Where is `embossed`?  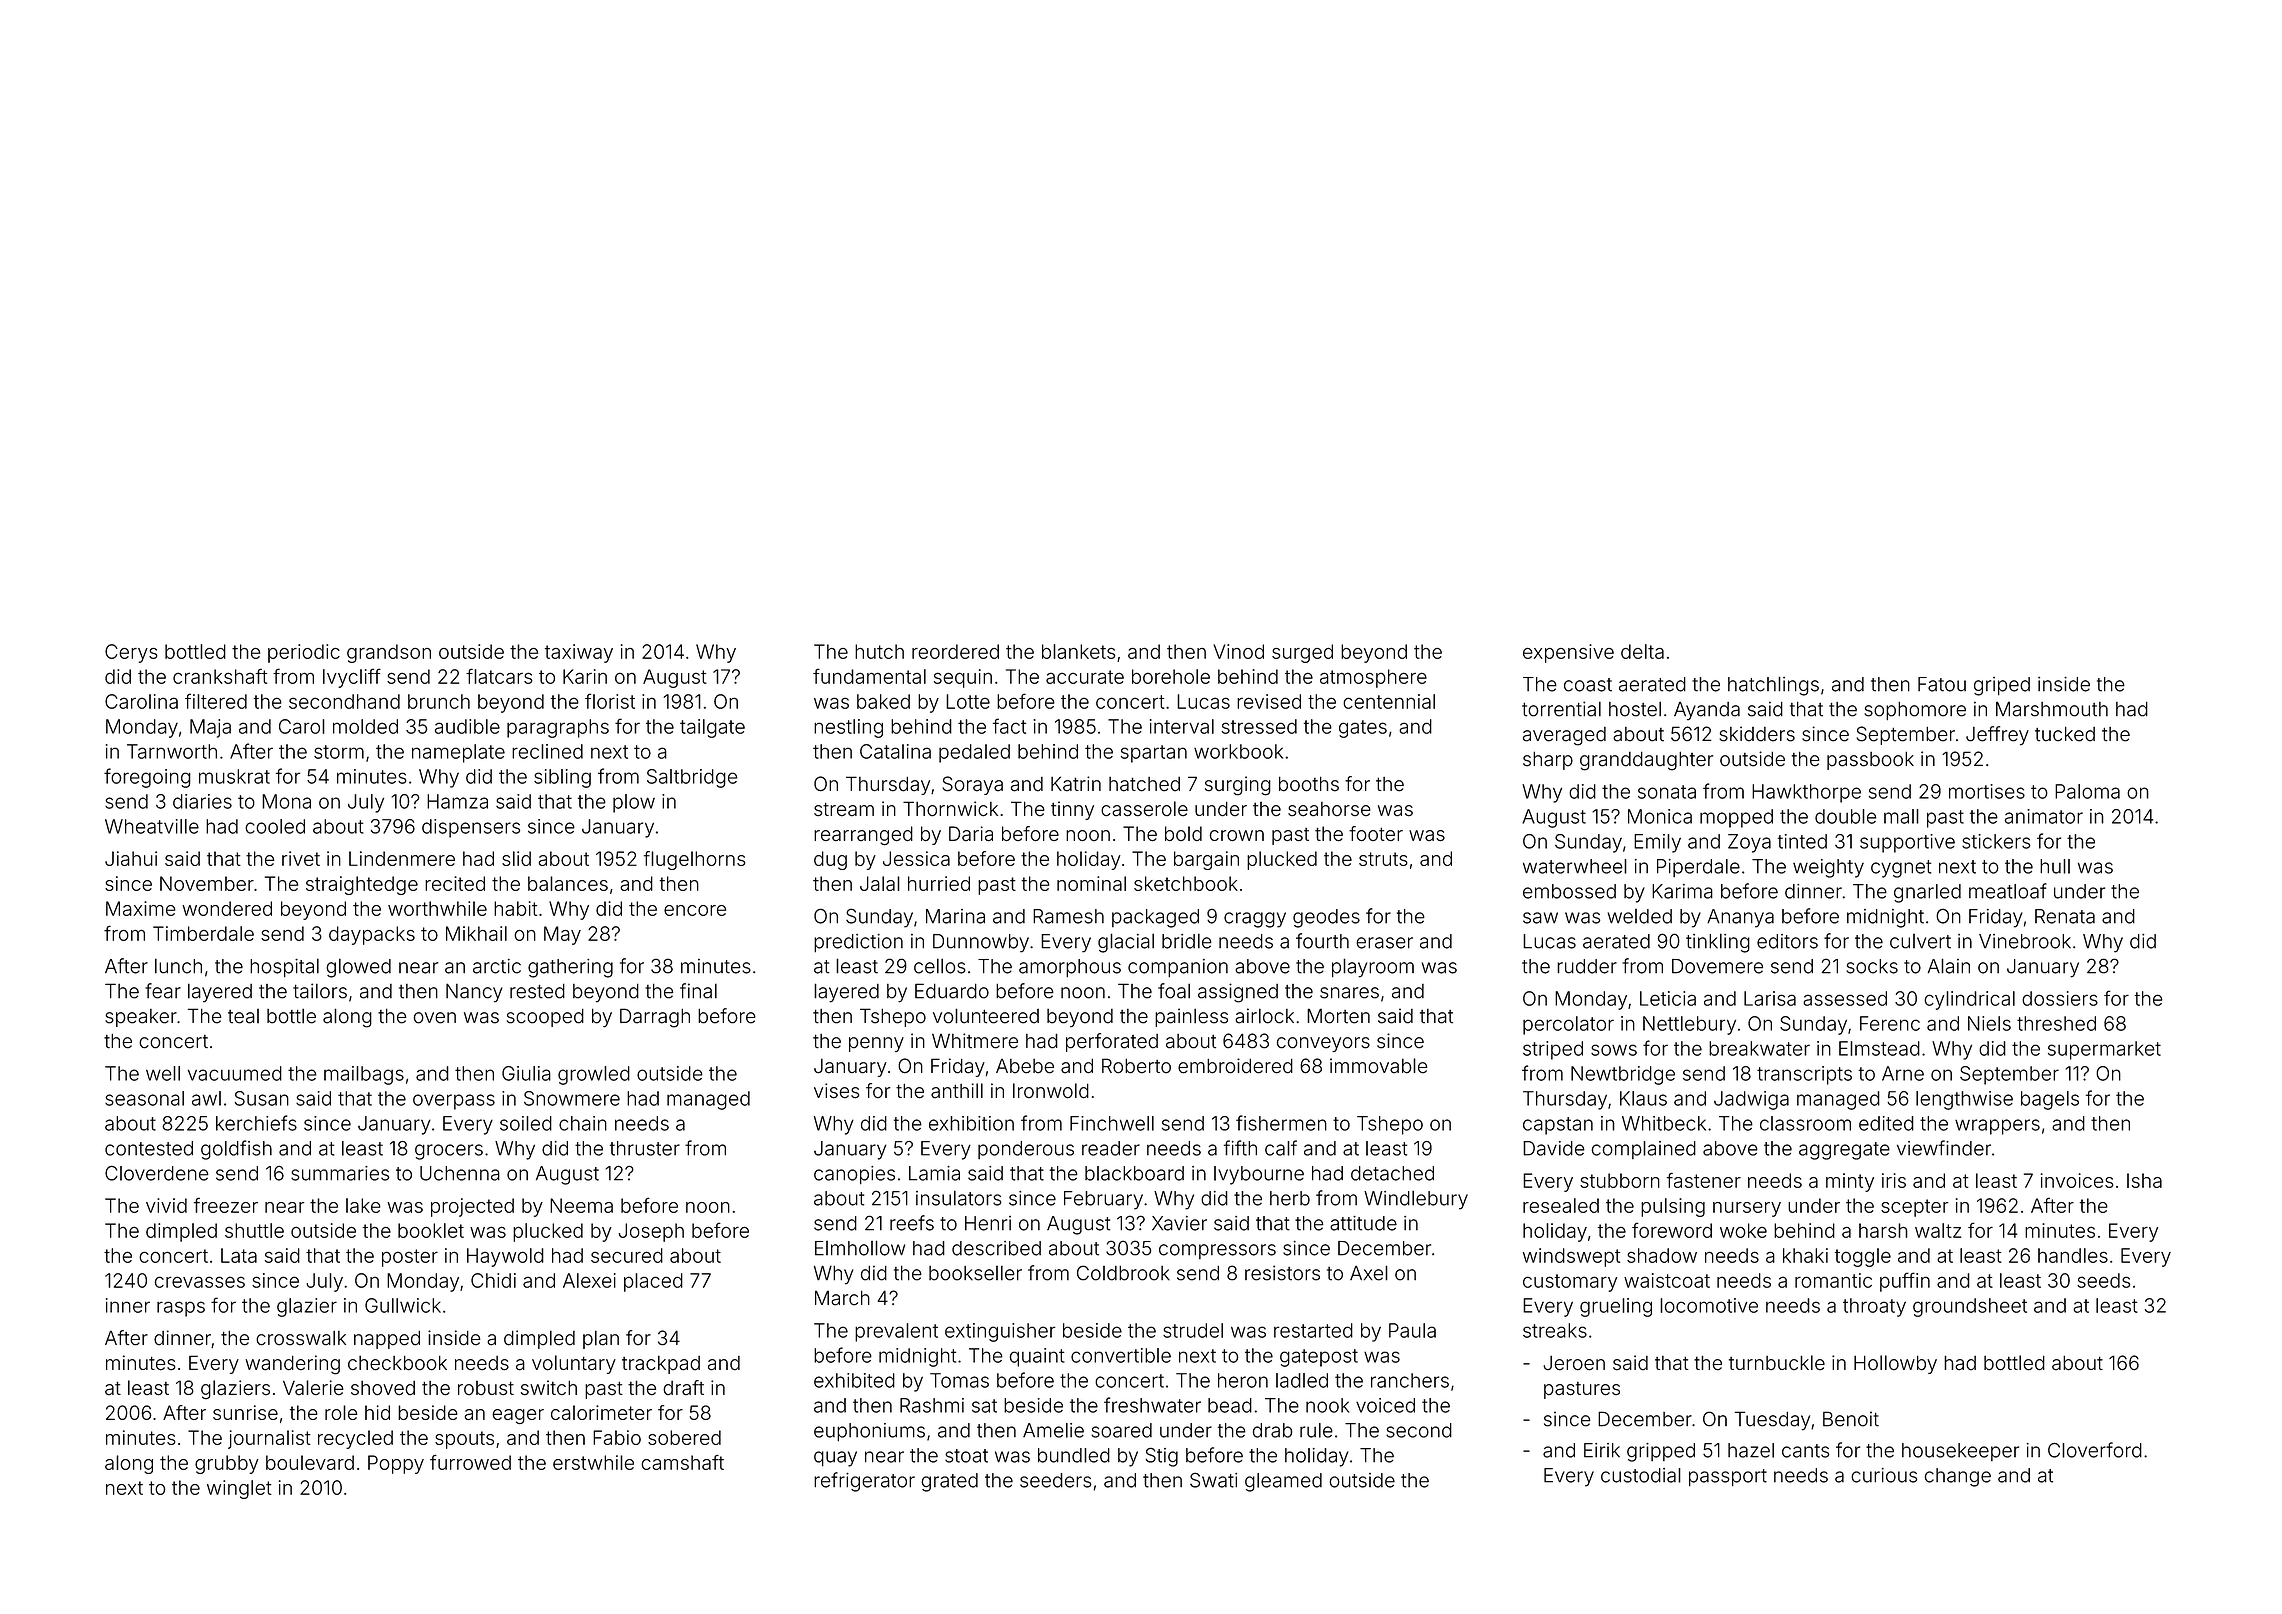 embossed is located at coordinates (1569, 891).
